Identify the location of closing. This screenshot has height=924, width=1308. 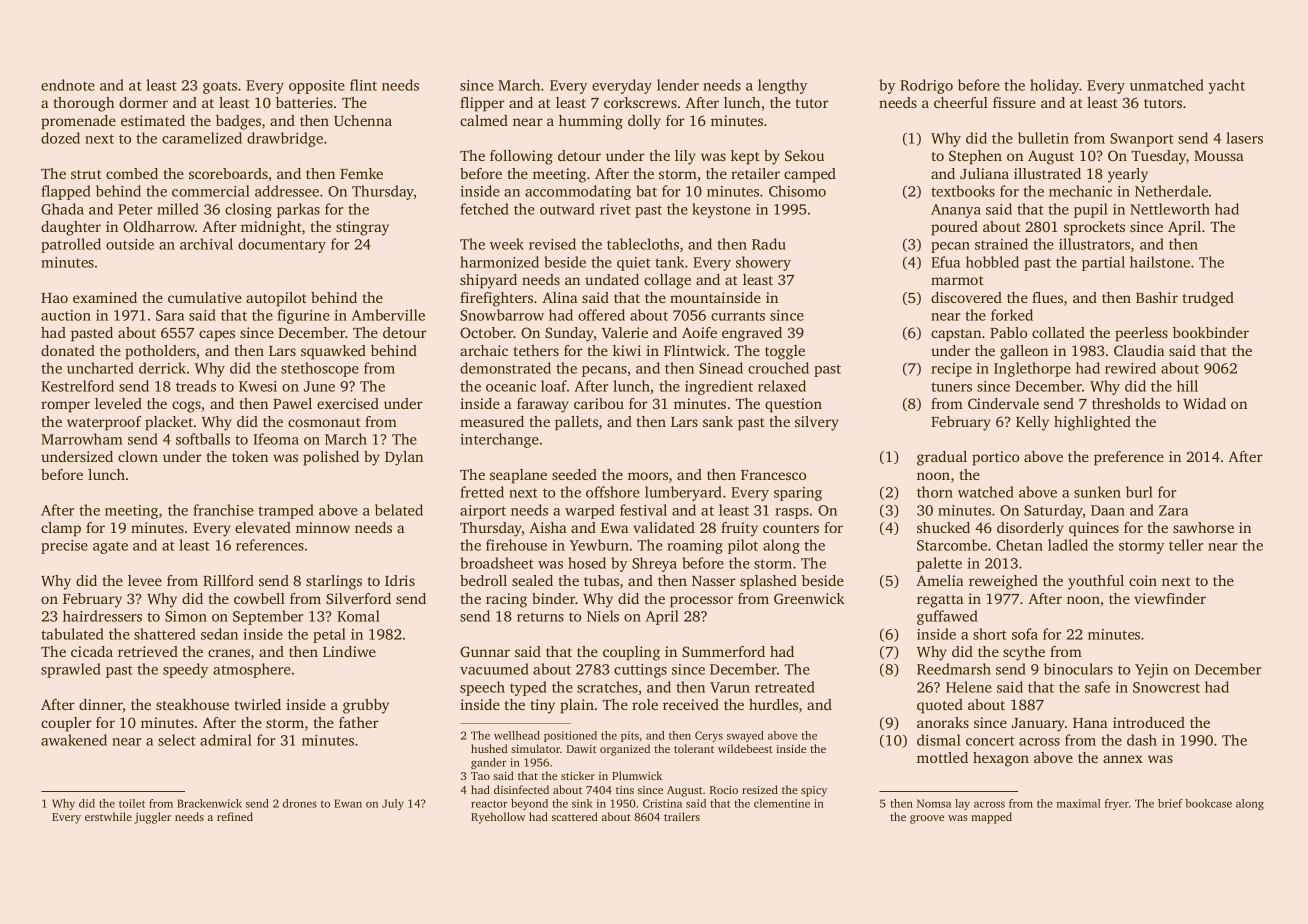
(248, 210).
